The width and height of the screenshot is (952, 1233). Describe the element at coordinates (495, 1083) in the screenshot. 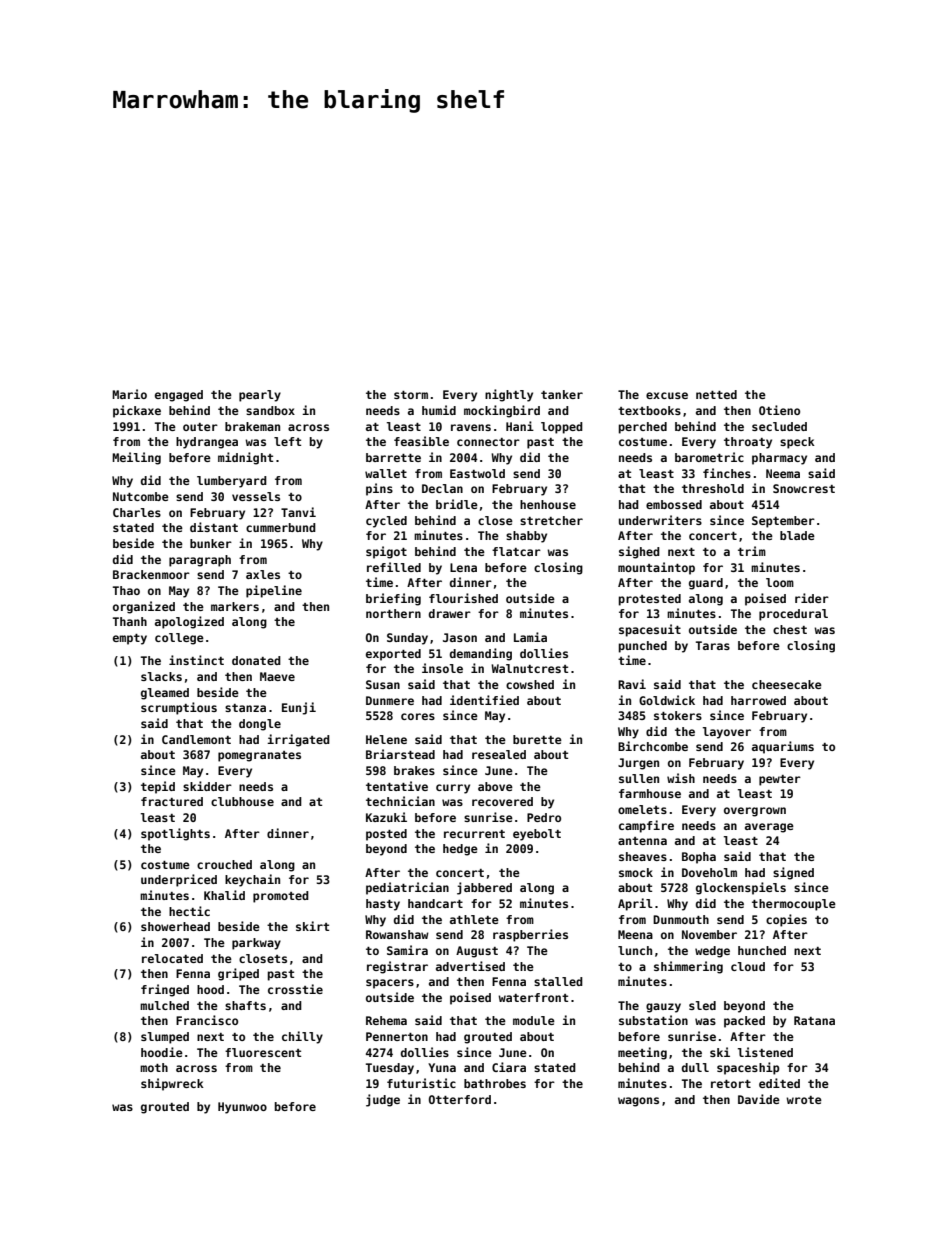

I see `bathrobes` at that location.
